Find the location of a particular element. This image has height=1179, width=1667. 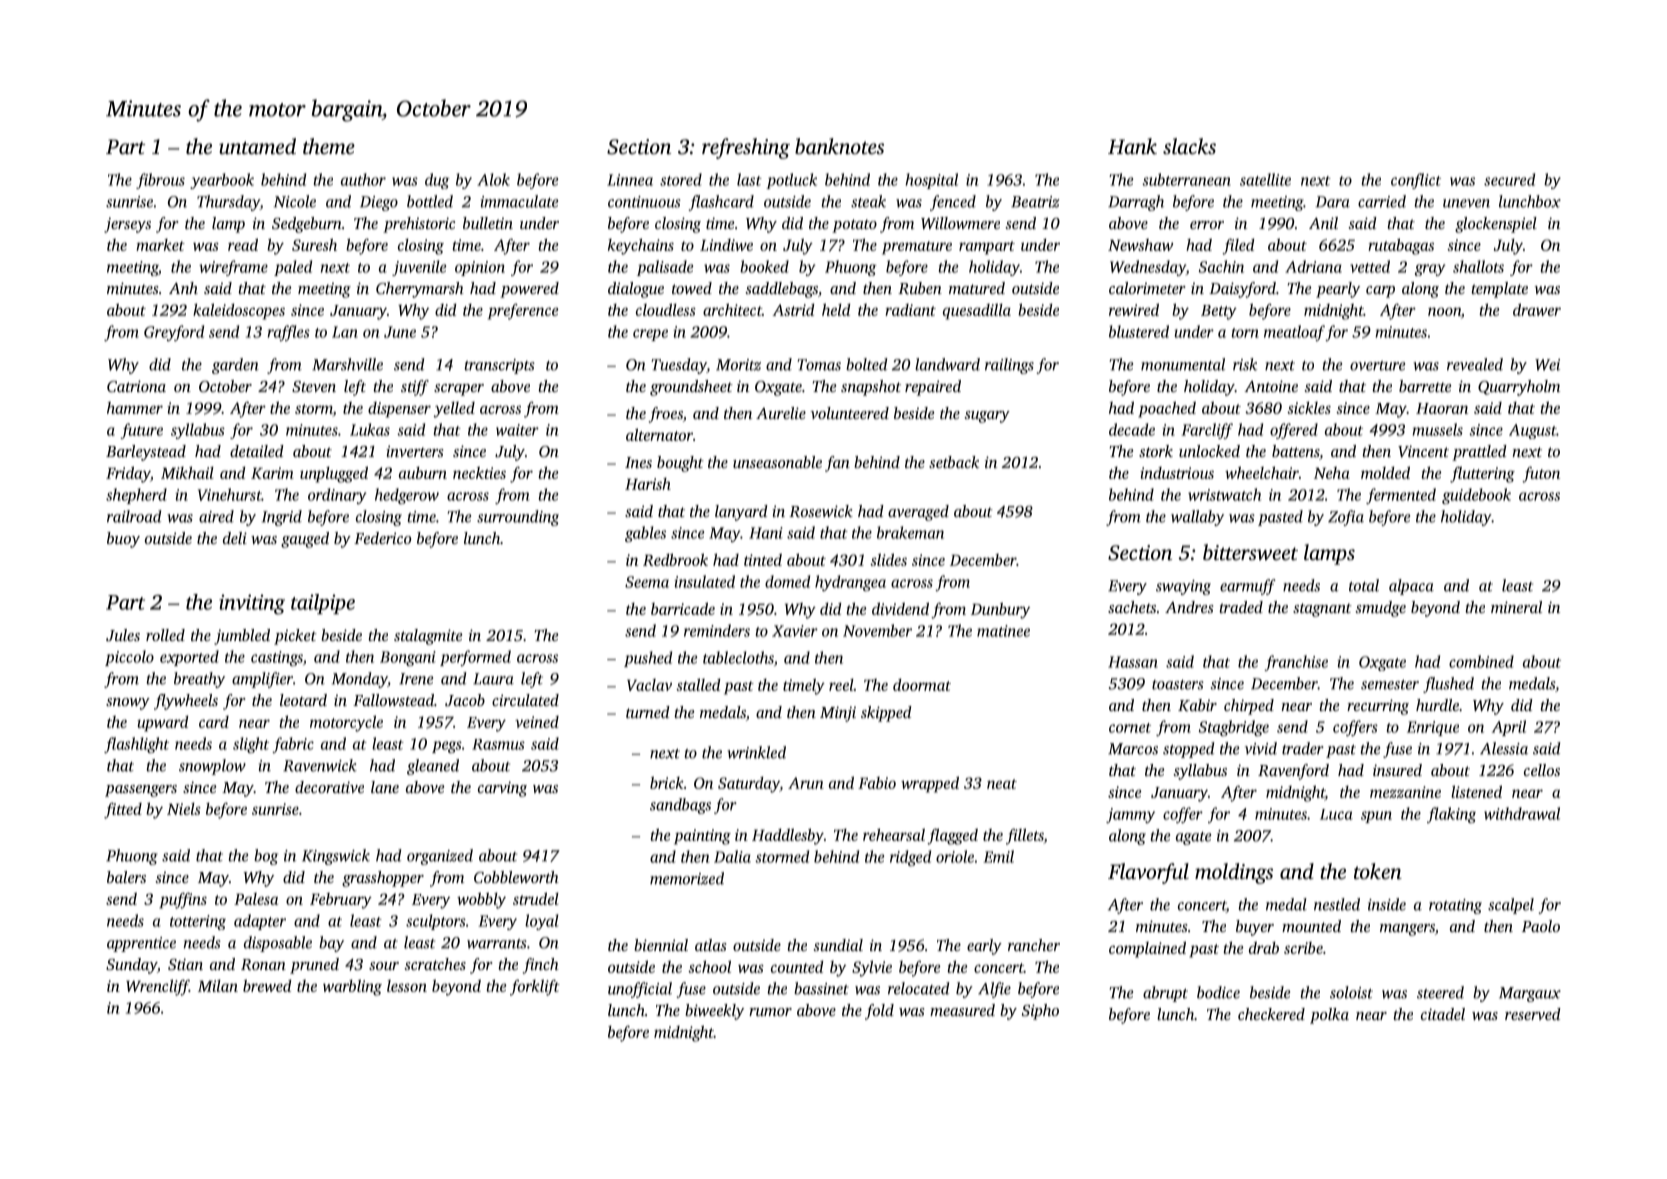

neckties is located at coordinates (479, 473).
